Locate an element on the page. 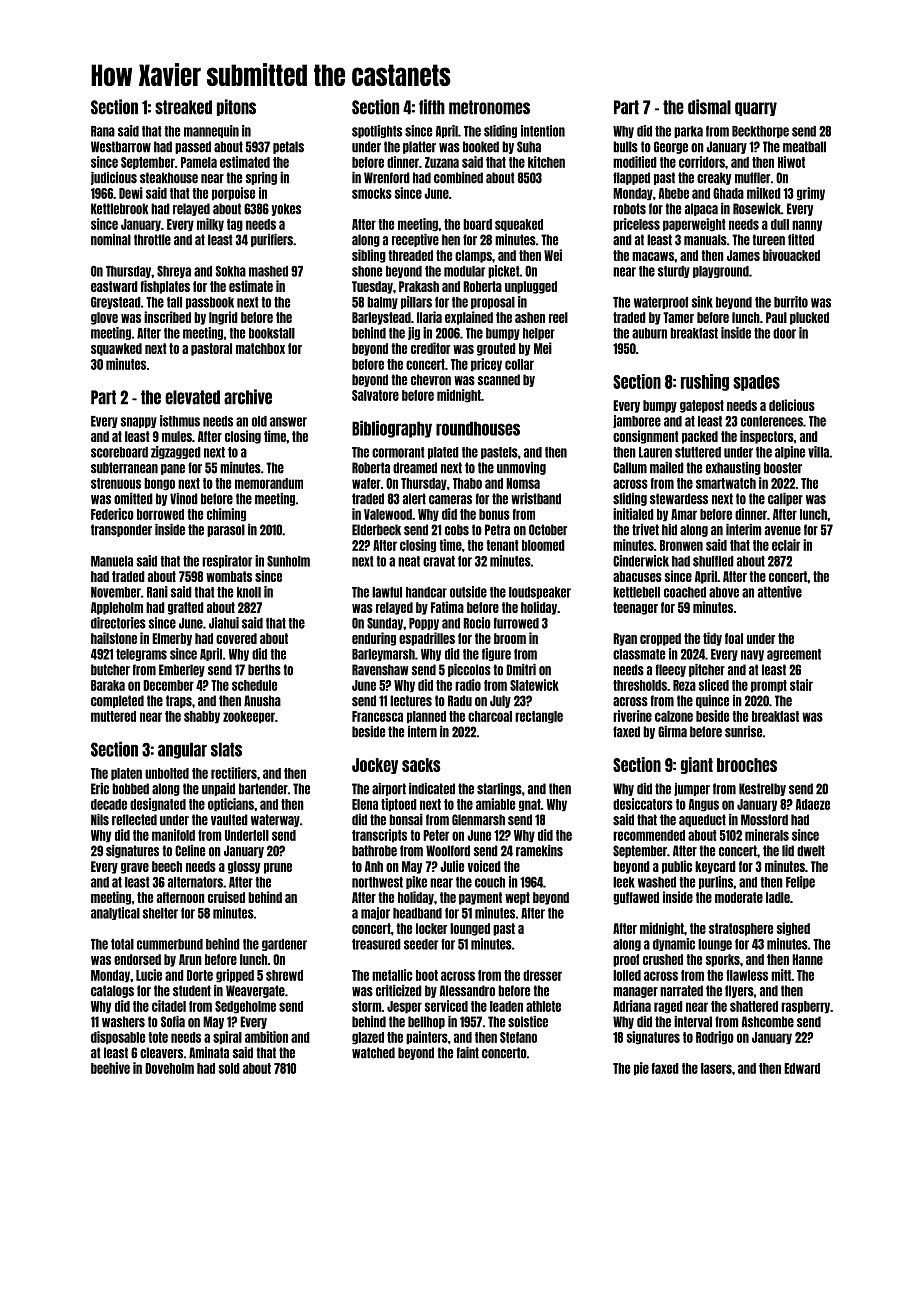  Adaeze is located at coordinates (813, 804).
